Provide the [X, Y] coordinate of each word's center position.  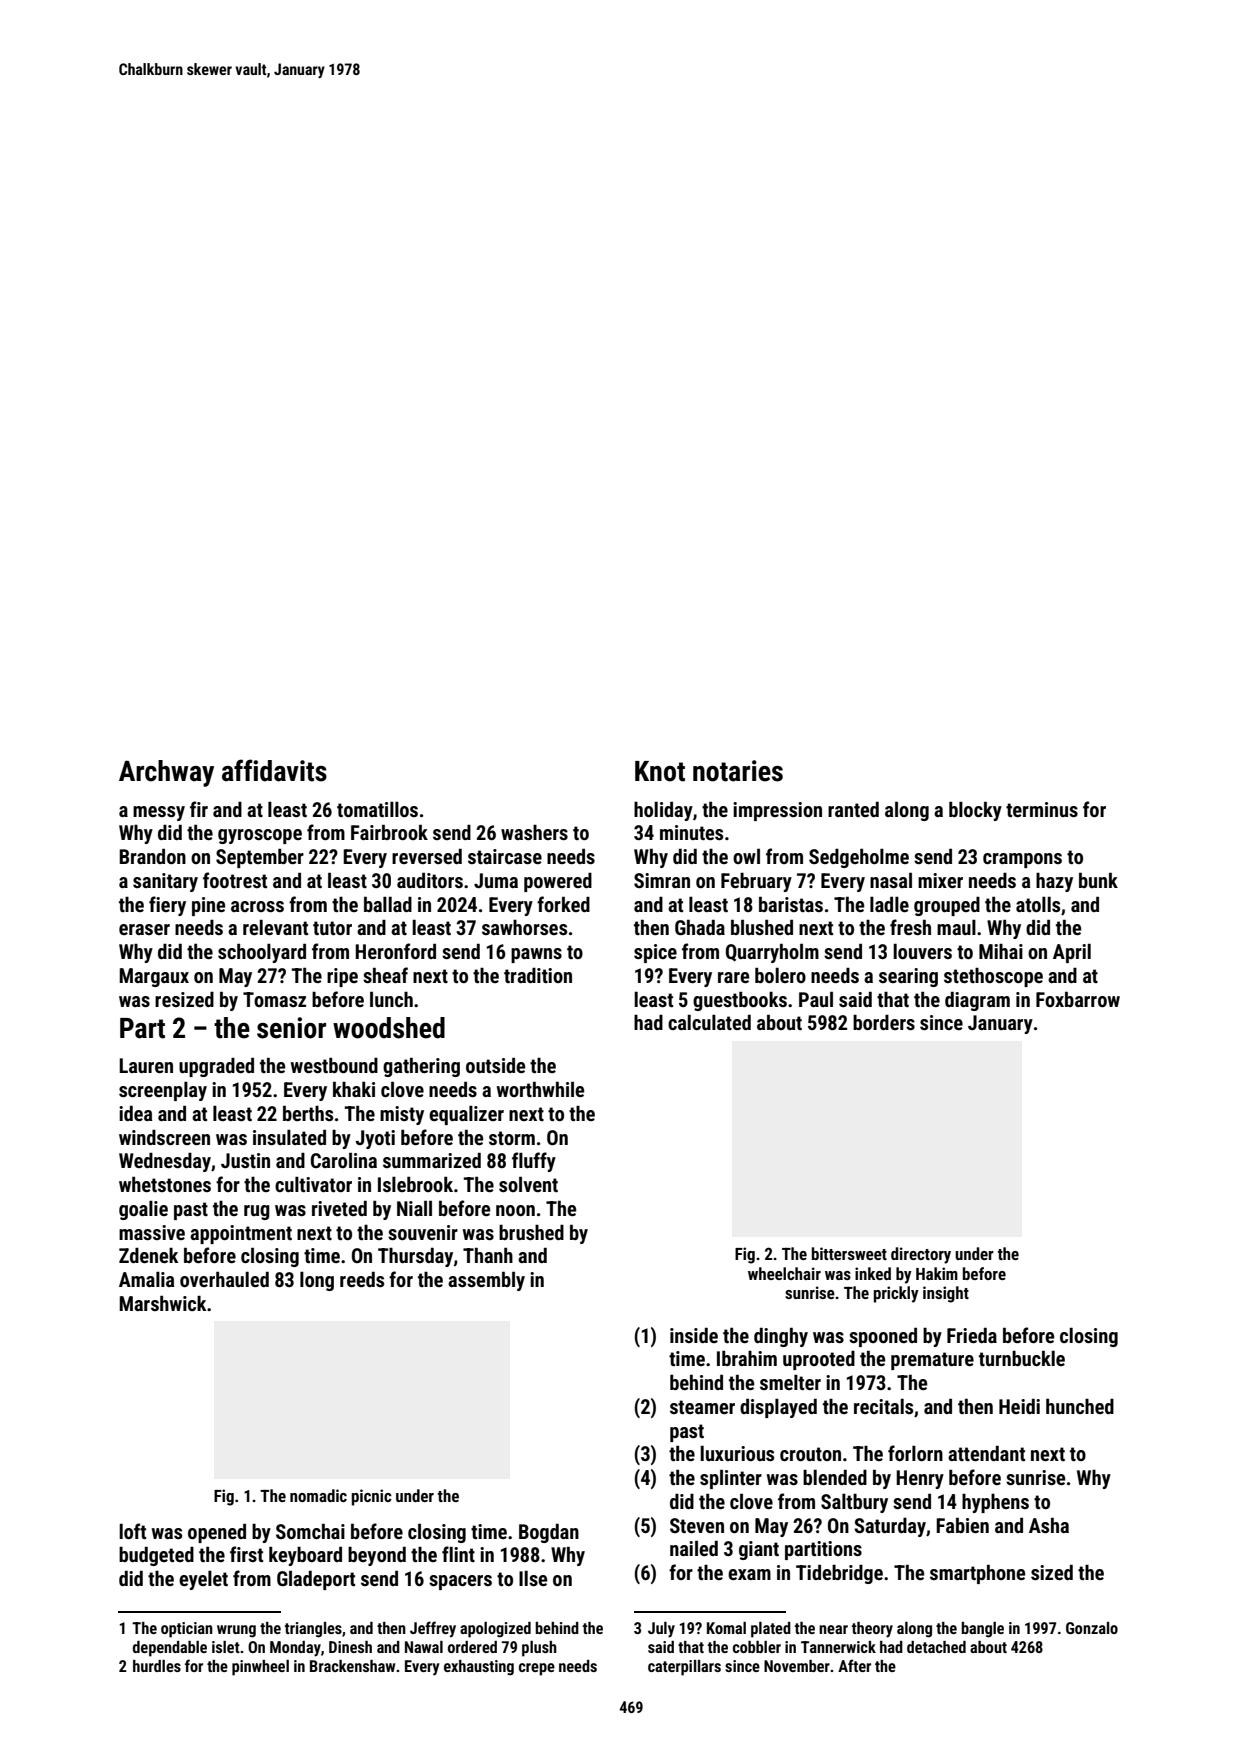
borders [884, 1022]
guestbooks [740, 1001]
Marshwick [162, 1303]
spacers [460, 1582]
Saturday [890, 1527]
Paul [816, 999]
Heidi [1019, 1406]
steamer [702, 1407]
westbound [334, 1065]
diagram [977, 1001]
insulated [289, 1137]
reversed [427, 856]
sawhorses [524, 927]
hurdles [157, 1666]
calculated [709, 1022]
